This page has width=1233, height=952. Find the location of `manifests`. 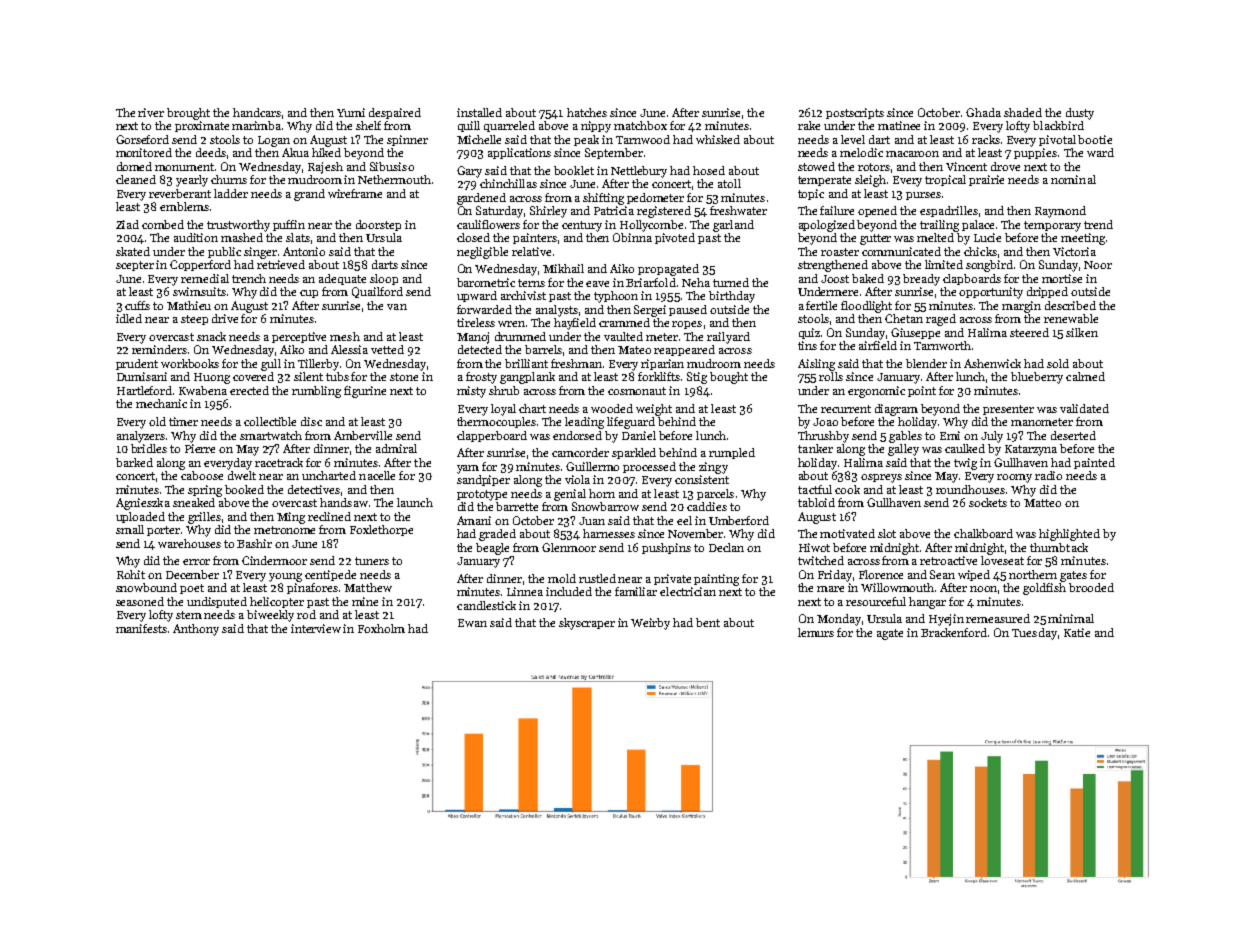

manifests is located at coordinates (141, 628).
